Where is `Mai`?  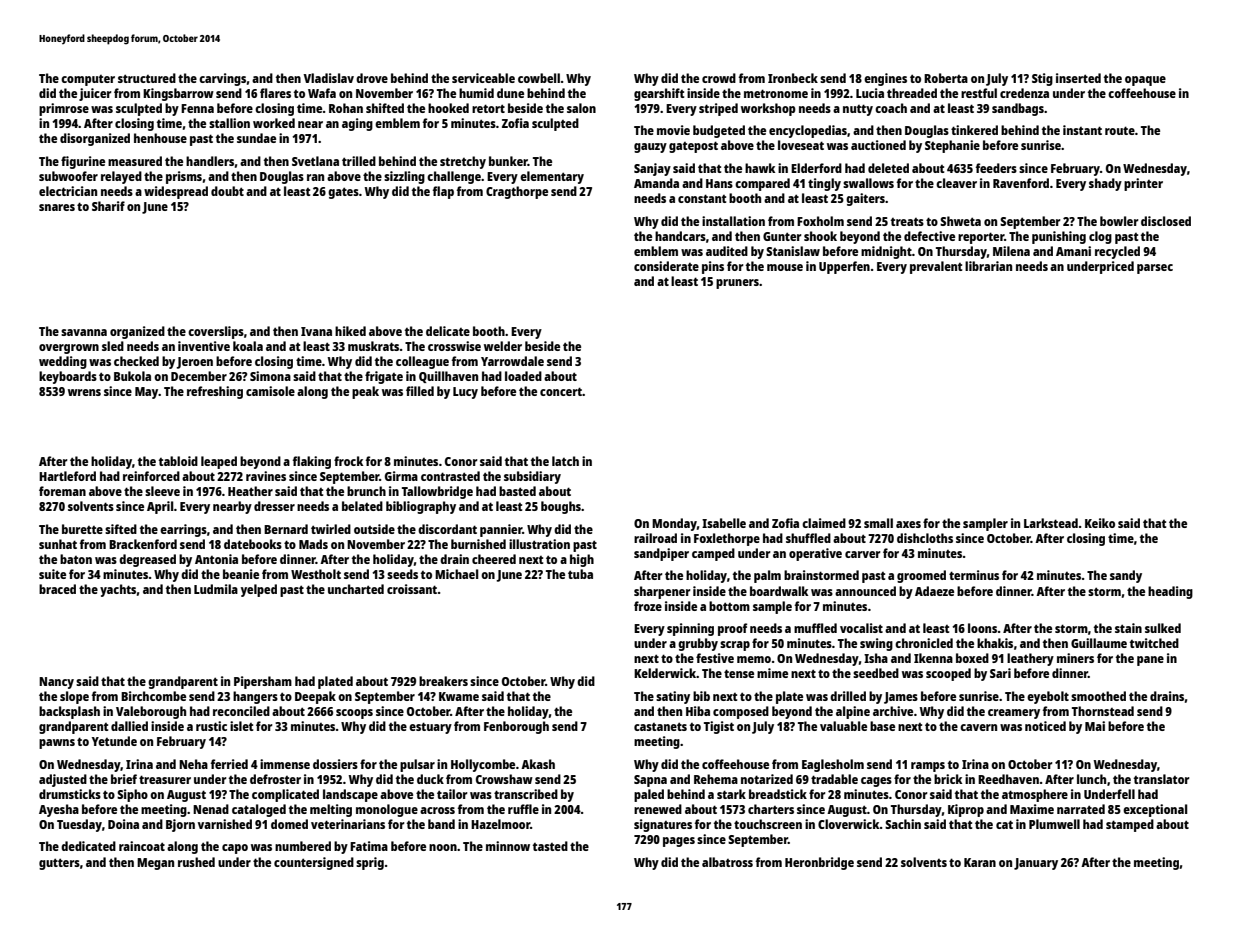 Mai is located at coordinates (1095, 726).
